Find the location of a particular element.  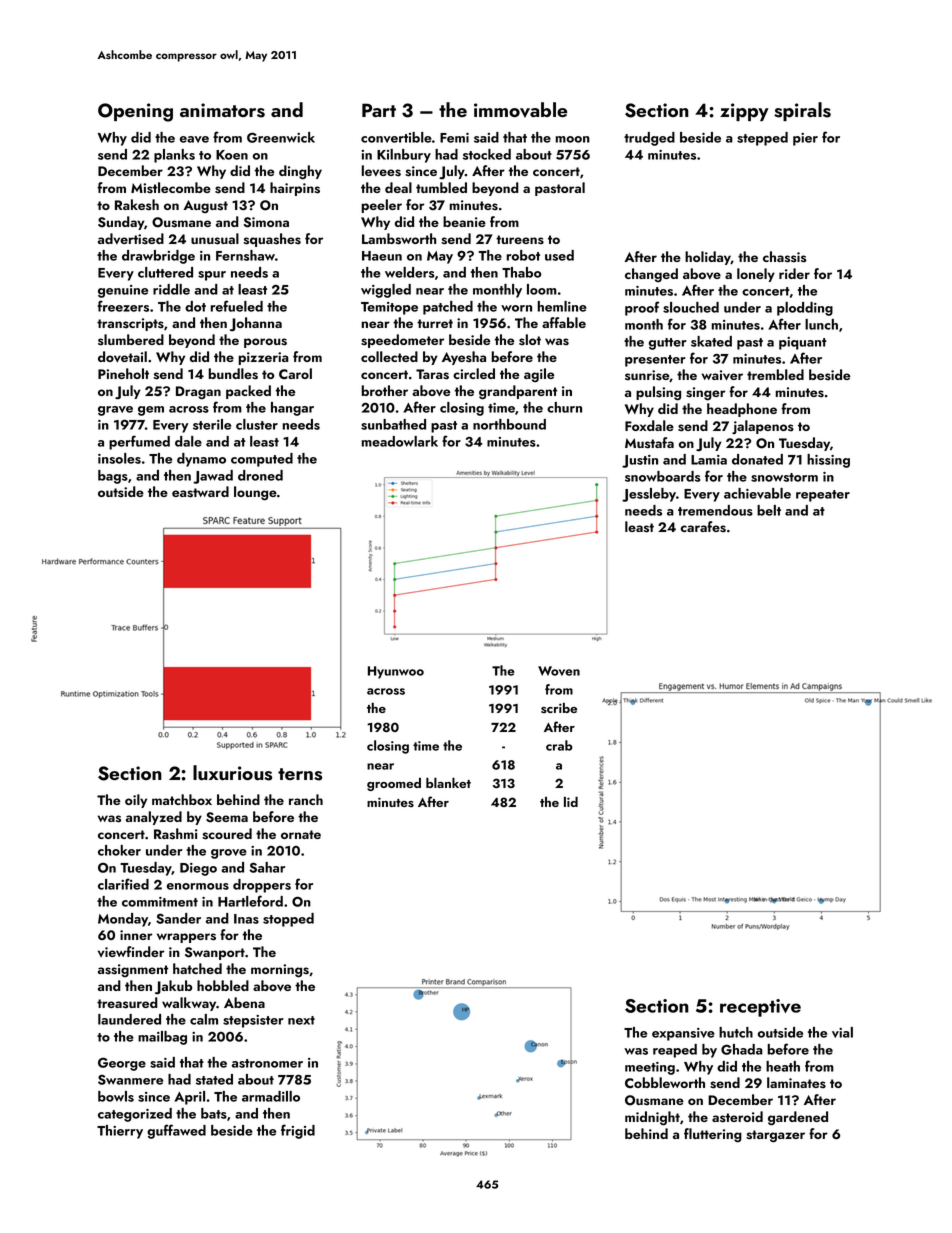

jalapenos is located at coordinates (763, 427).
